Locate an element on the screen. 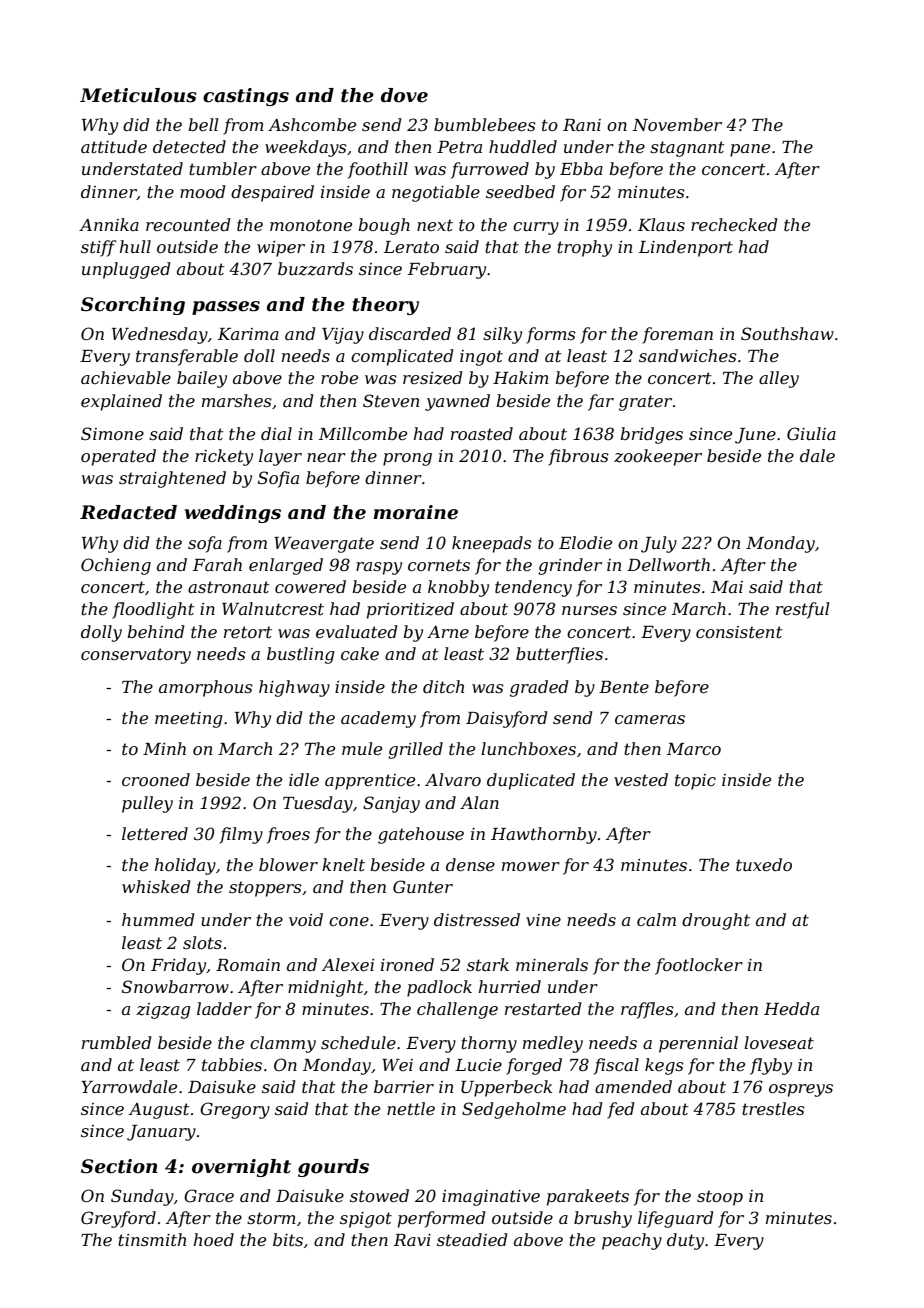  marshes is located at coordinates (237, 400).
